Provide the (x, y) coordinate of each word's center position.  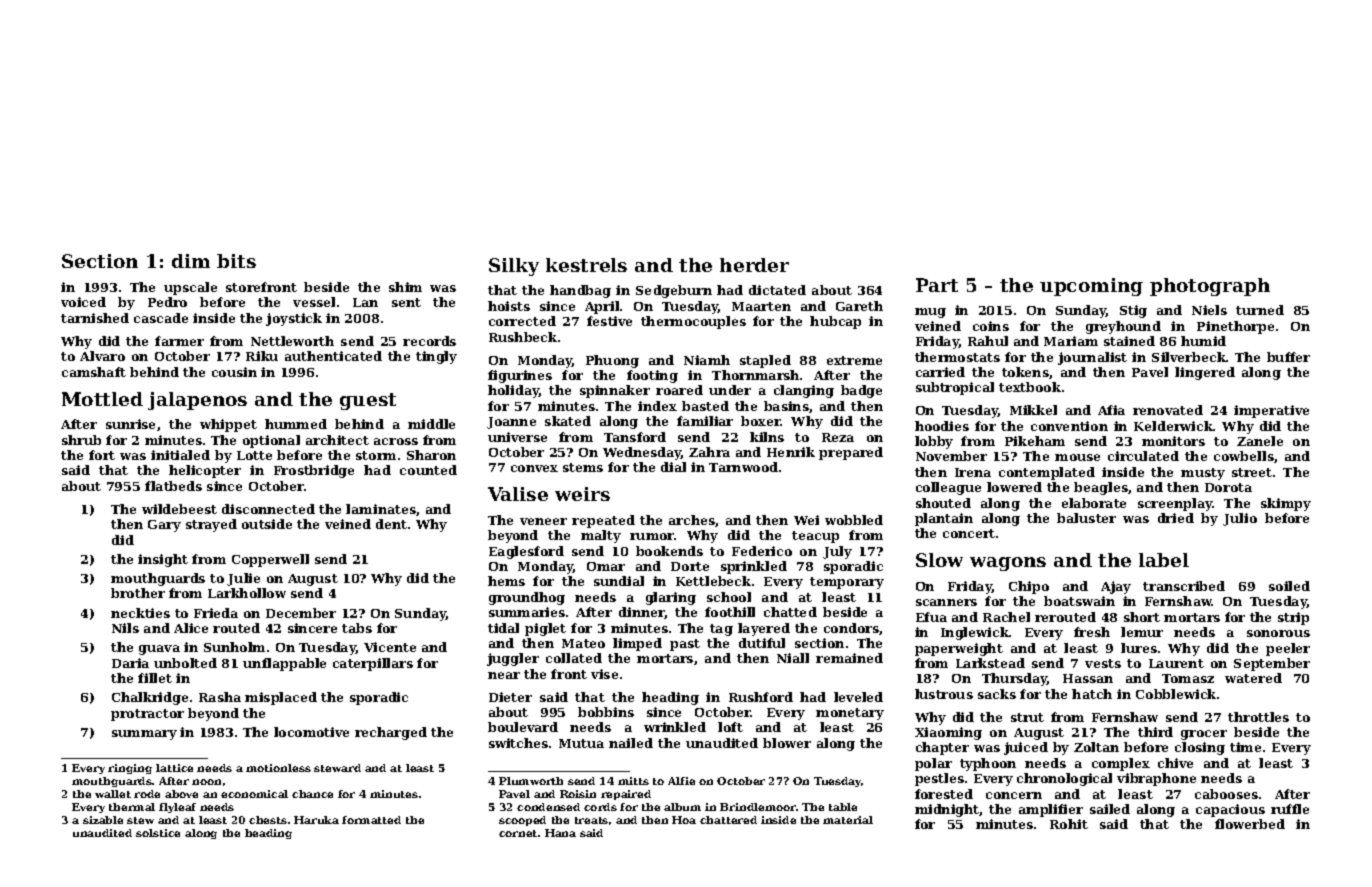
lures (1139, 648)
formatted (371, 820)
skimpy (1286, 504)
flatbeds (173, 486)
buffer (1288, 357)
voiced (83, 302)
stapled (765, 361)
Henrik (791, 452)
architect (337, 440)
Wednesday (642, 453)
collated (574, 658)
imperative (1271, 411)
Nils (125, 628)
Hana (560, 833)
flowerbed (1250, 824)
